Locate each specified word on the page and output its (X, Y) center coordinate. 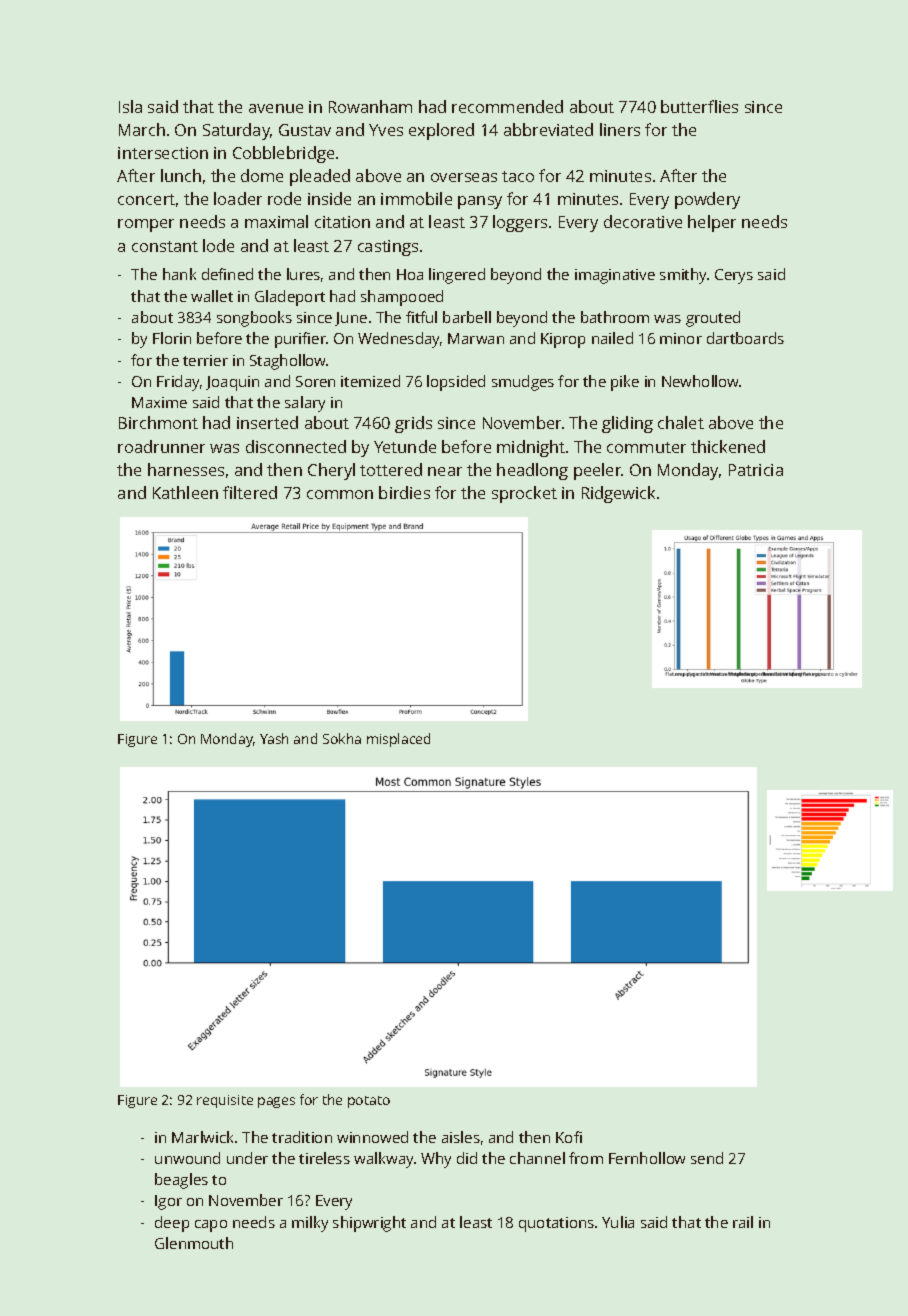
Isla (130, 106)
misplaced (398, 740)
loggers (520, 223)
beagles (181, 1181)
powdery (707, 200)
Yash (274, 738)
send (707, 1158)
